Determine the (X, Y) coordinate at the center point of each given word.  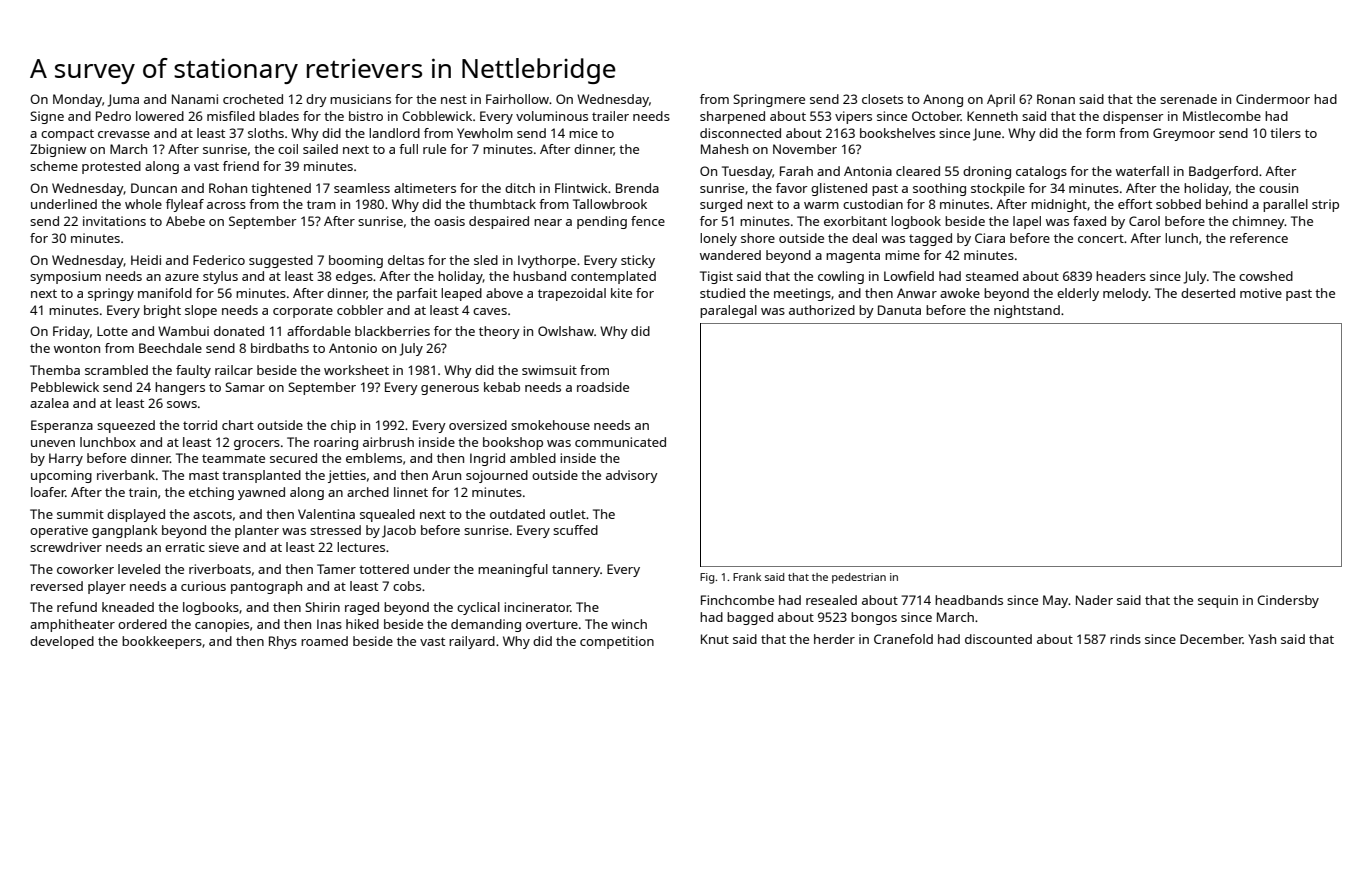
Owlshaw (566, 331)
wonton (77, 348)
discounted (998, 639)
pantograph (266, 587)
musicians (360, 99)
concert (1101, 238)
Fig (707, 578)
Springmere (769, 100)
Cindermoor (1273, 99)
